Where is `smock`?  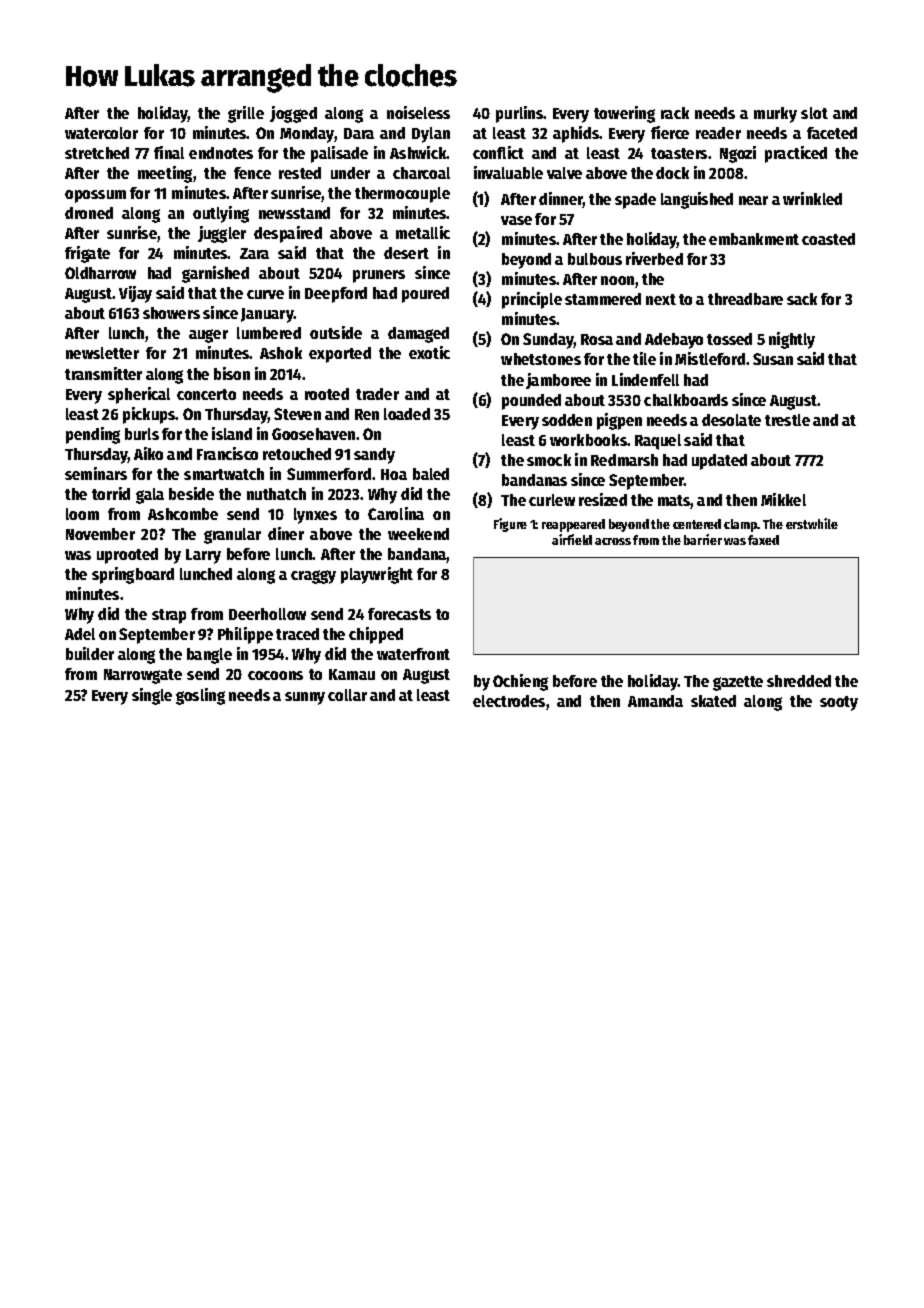
smock is located at coordinates (549, 460).
